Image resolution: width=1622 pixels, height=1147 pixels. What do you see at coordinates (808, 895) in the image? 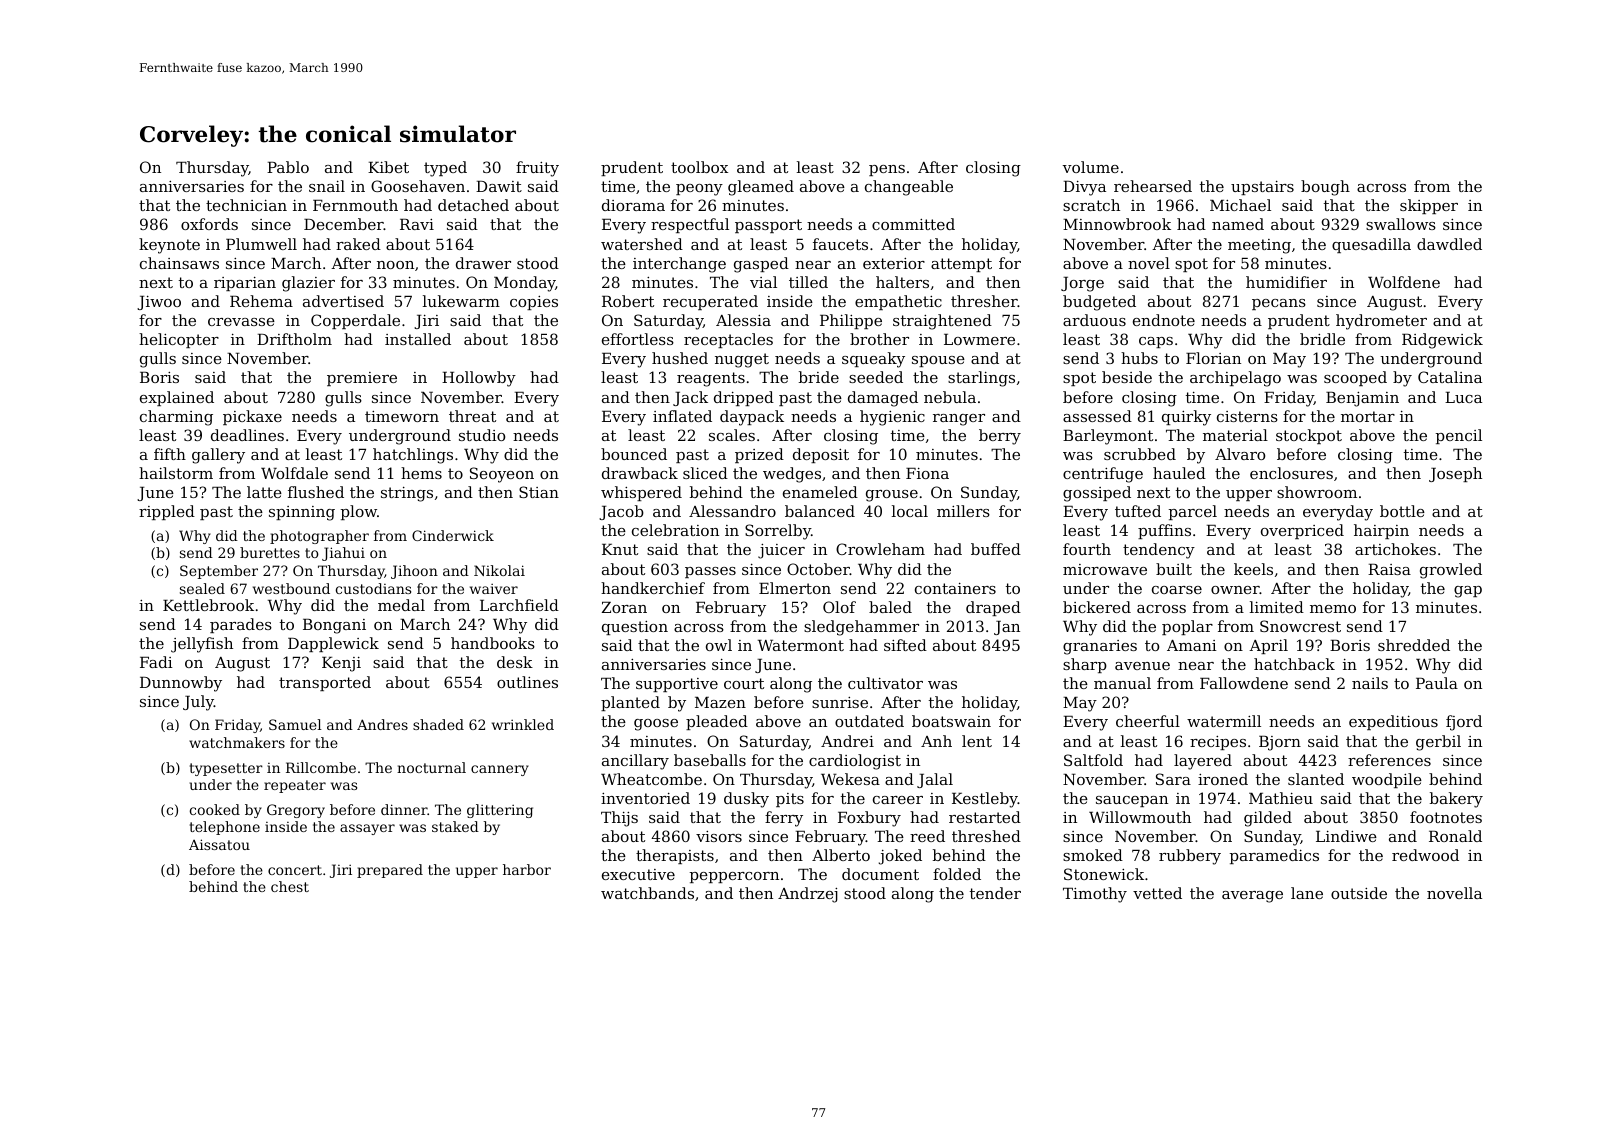
I see `Andrzej` at bounding box center [808, 895].
